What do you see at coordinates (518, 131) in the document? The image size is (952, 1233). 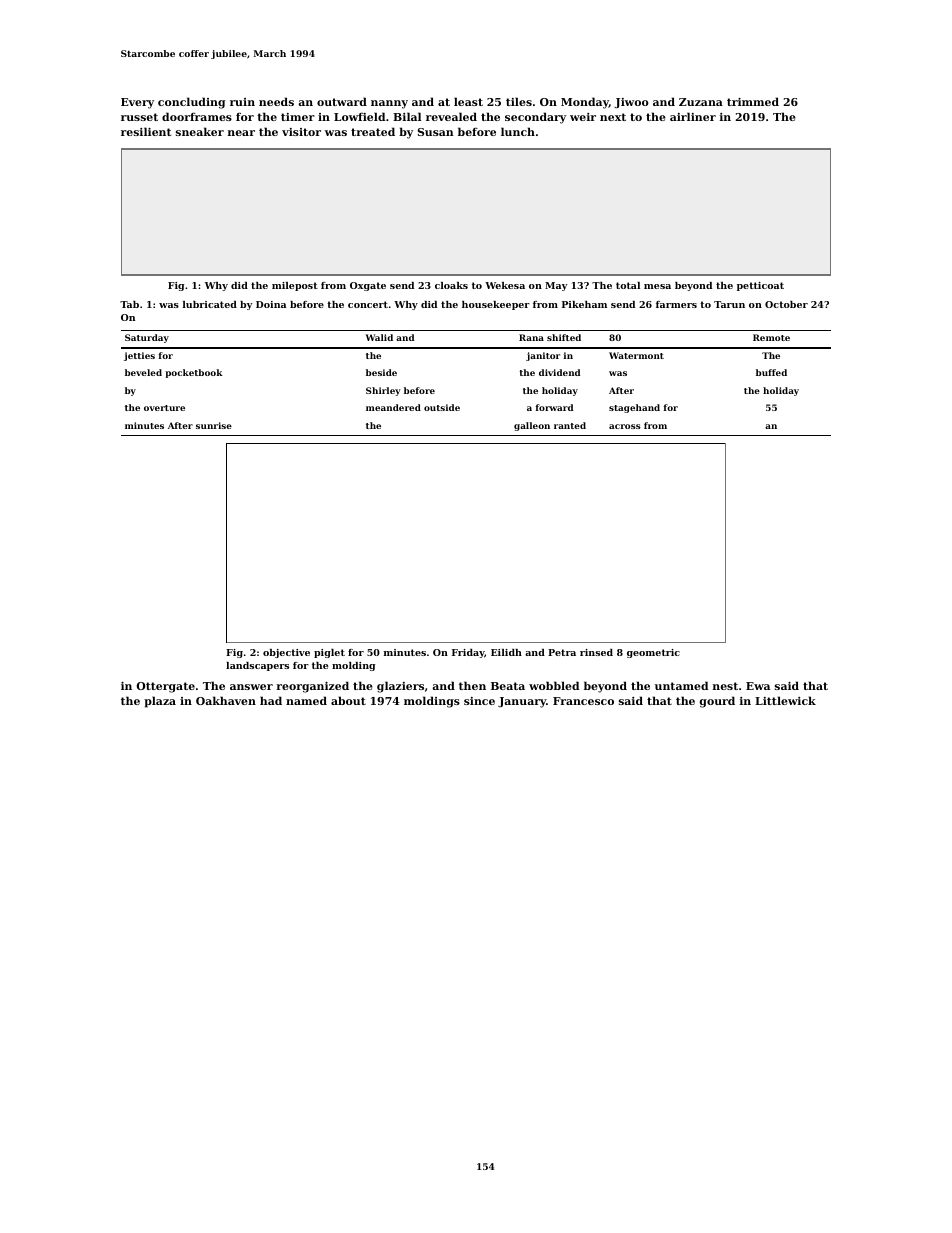 I see `lunch` at bounding box center [518, 131].
